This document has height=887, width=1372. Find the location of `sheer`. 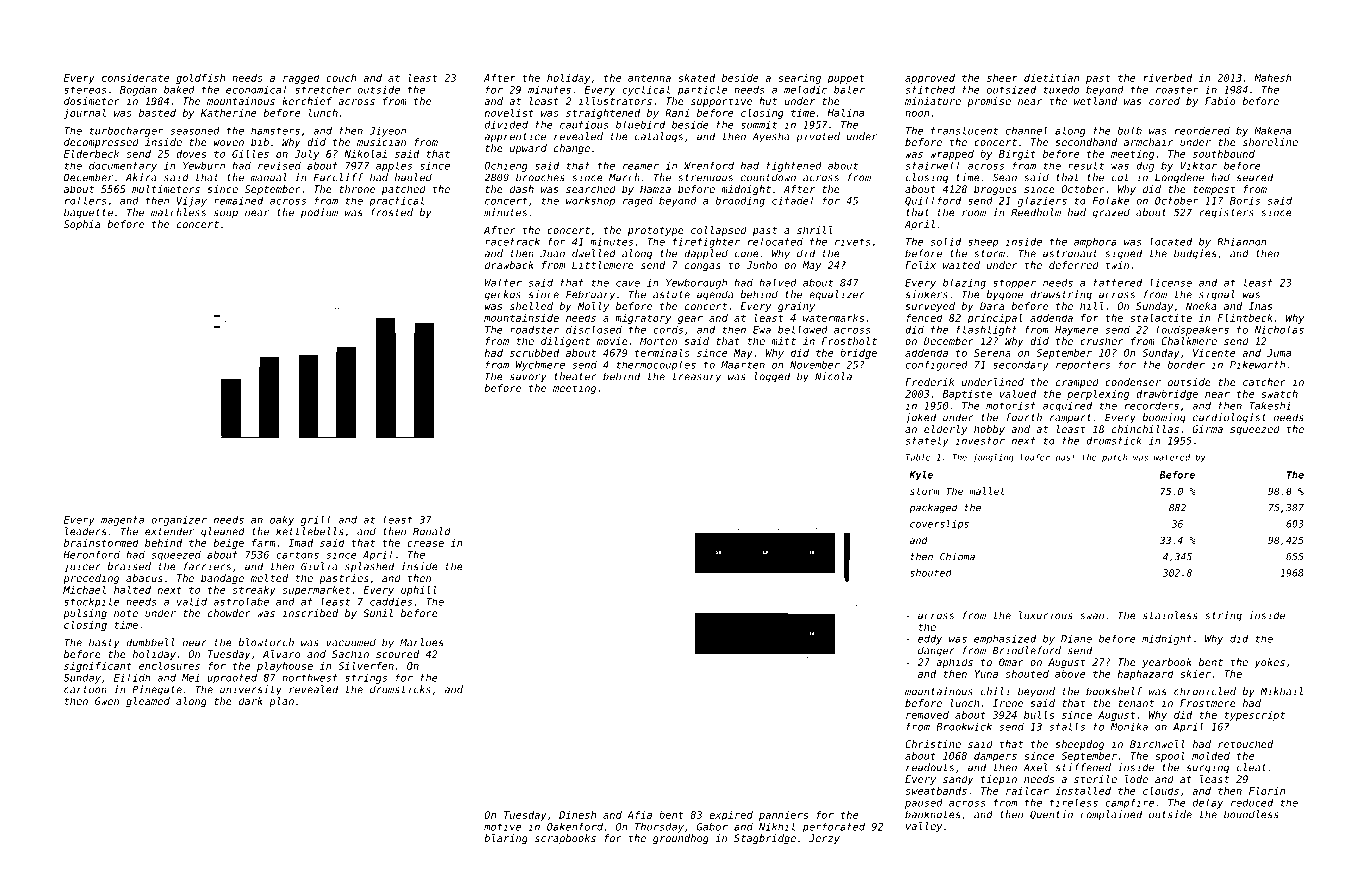

sheer is located at coordinates (1002, 78).
